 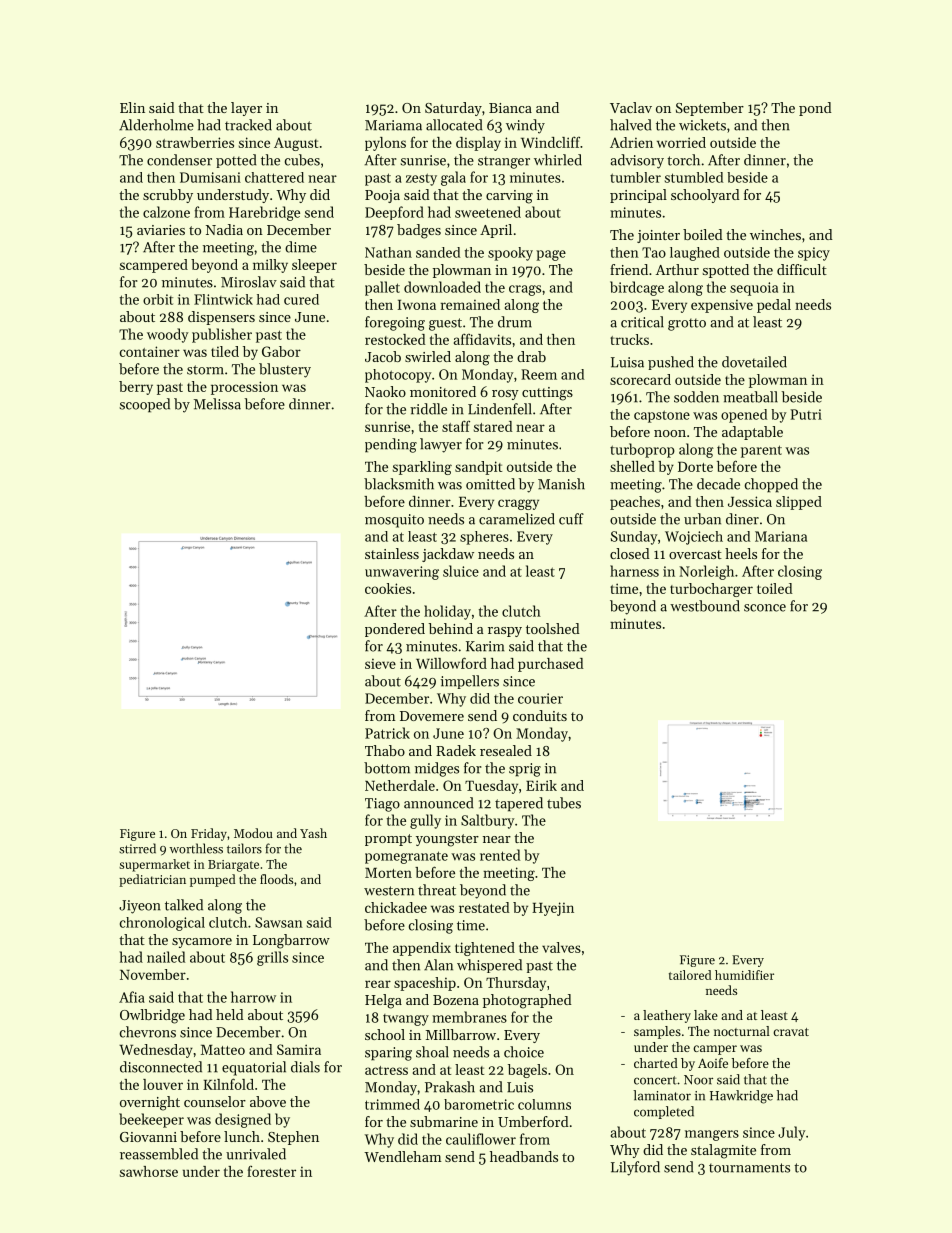 I want to click on cubes, so click(x=302, y=160).
